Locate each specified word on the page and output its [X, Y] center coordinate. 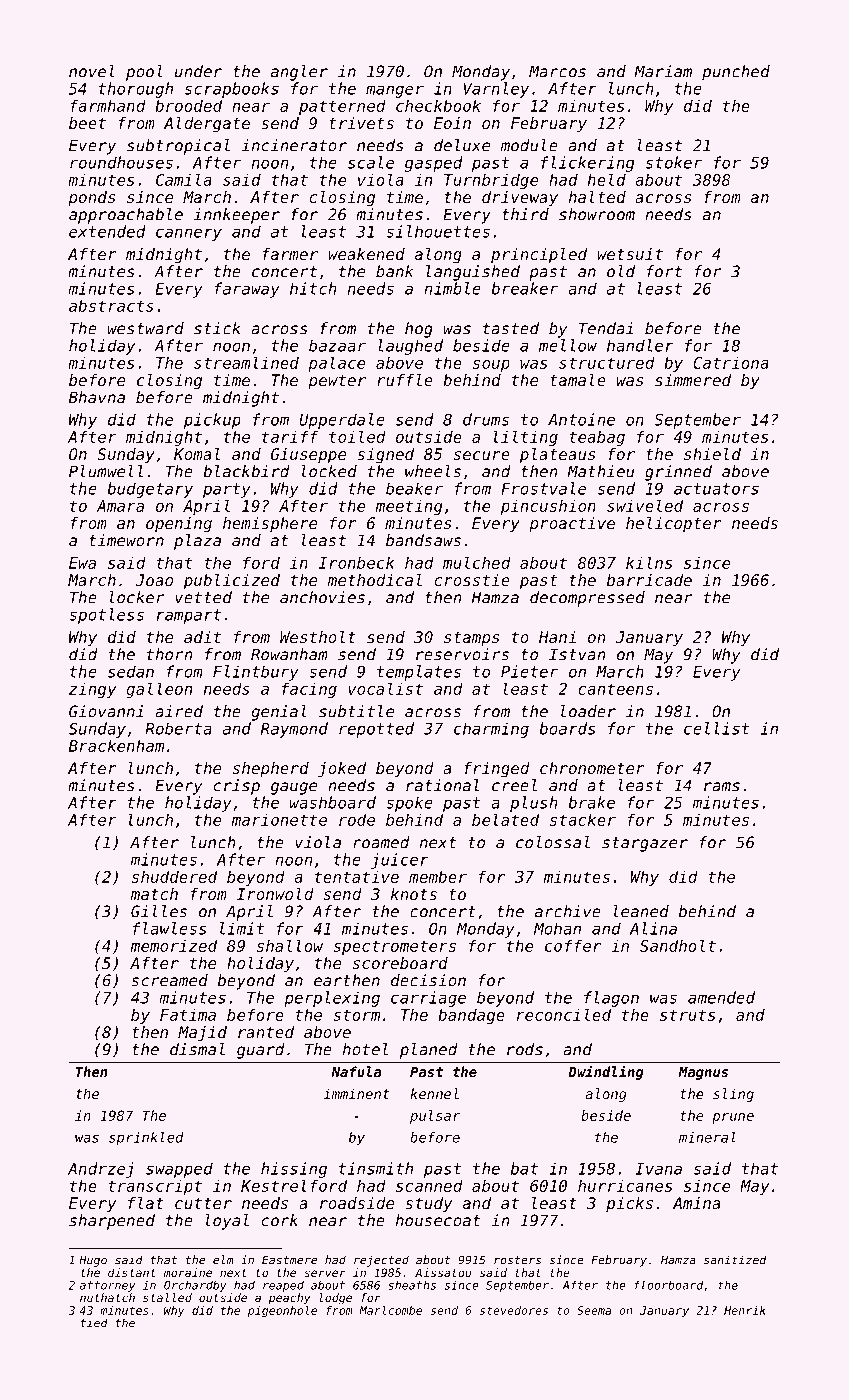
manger [395, 91]
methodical [374, 580]
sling [733, 1095]
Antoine [581, 419]
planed [429, 1051]
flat [146, 1203]
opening [179, 525]
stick [217, 328]
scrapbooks [232, 90]
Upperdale [342, 421]
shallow [290, 945]
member [438, 876]
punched [736, 73]
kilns [649, 562]
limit [242, 928]
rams [722, 787]
